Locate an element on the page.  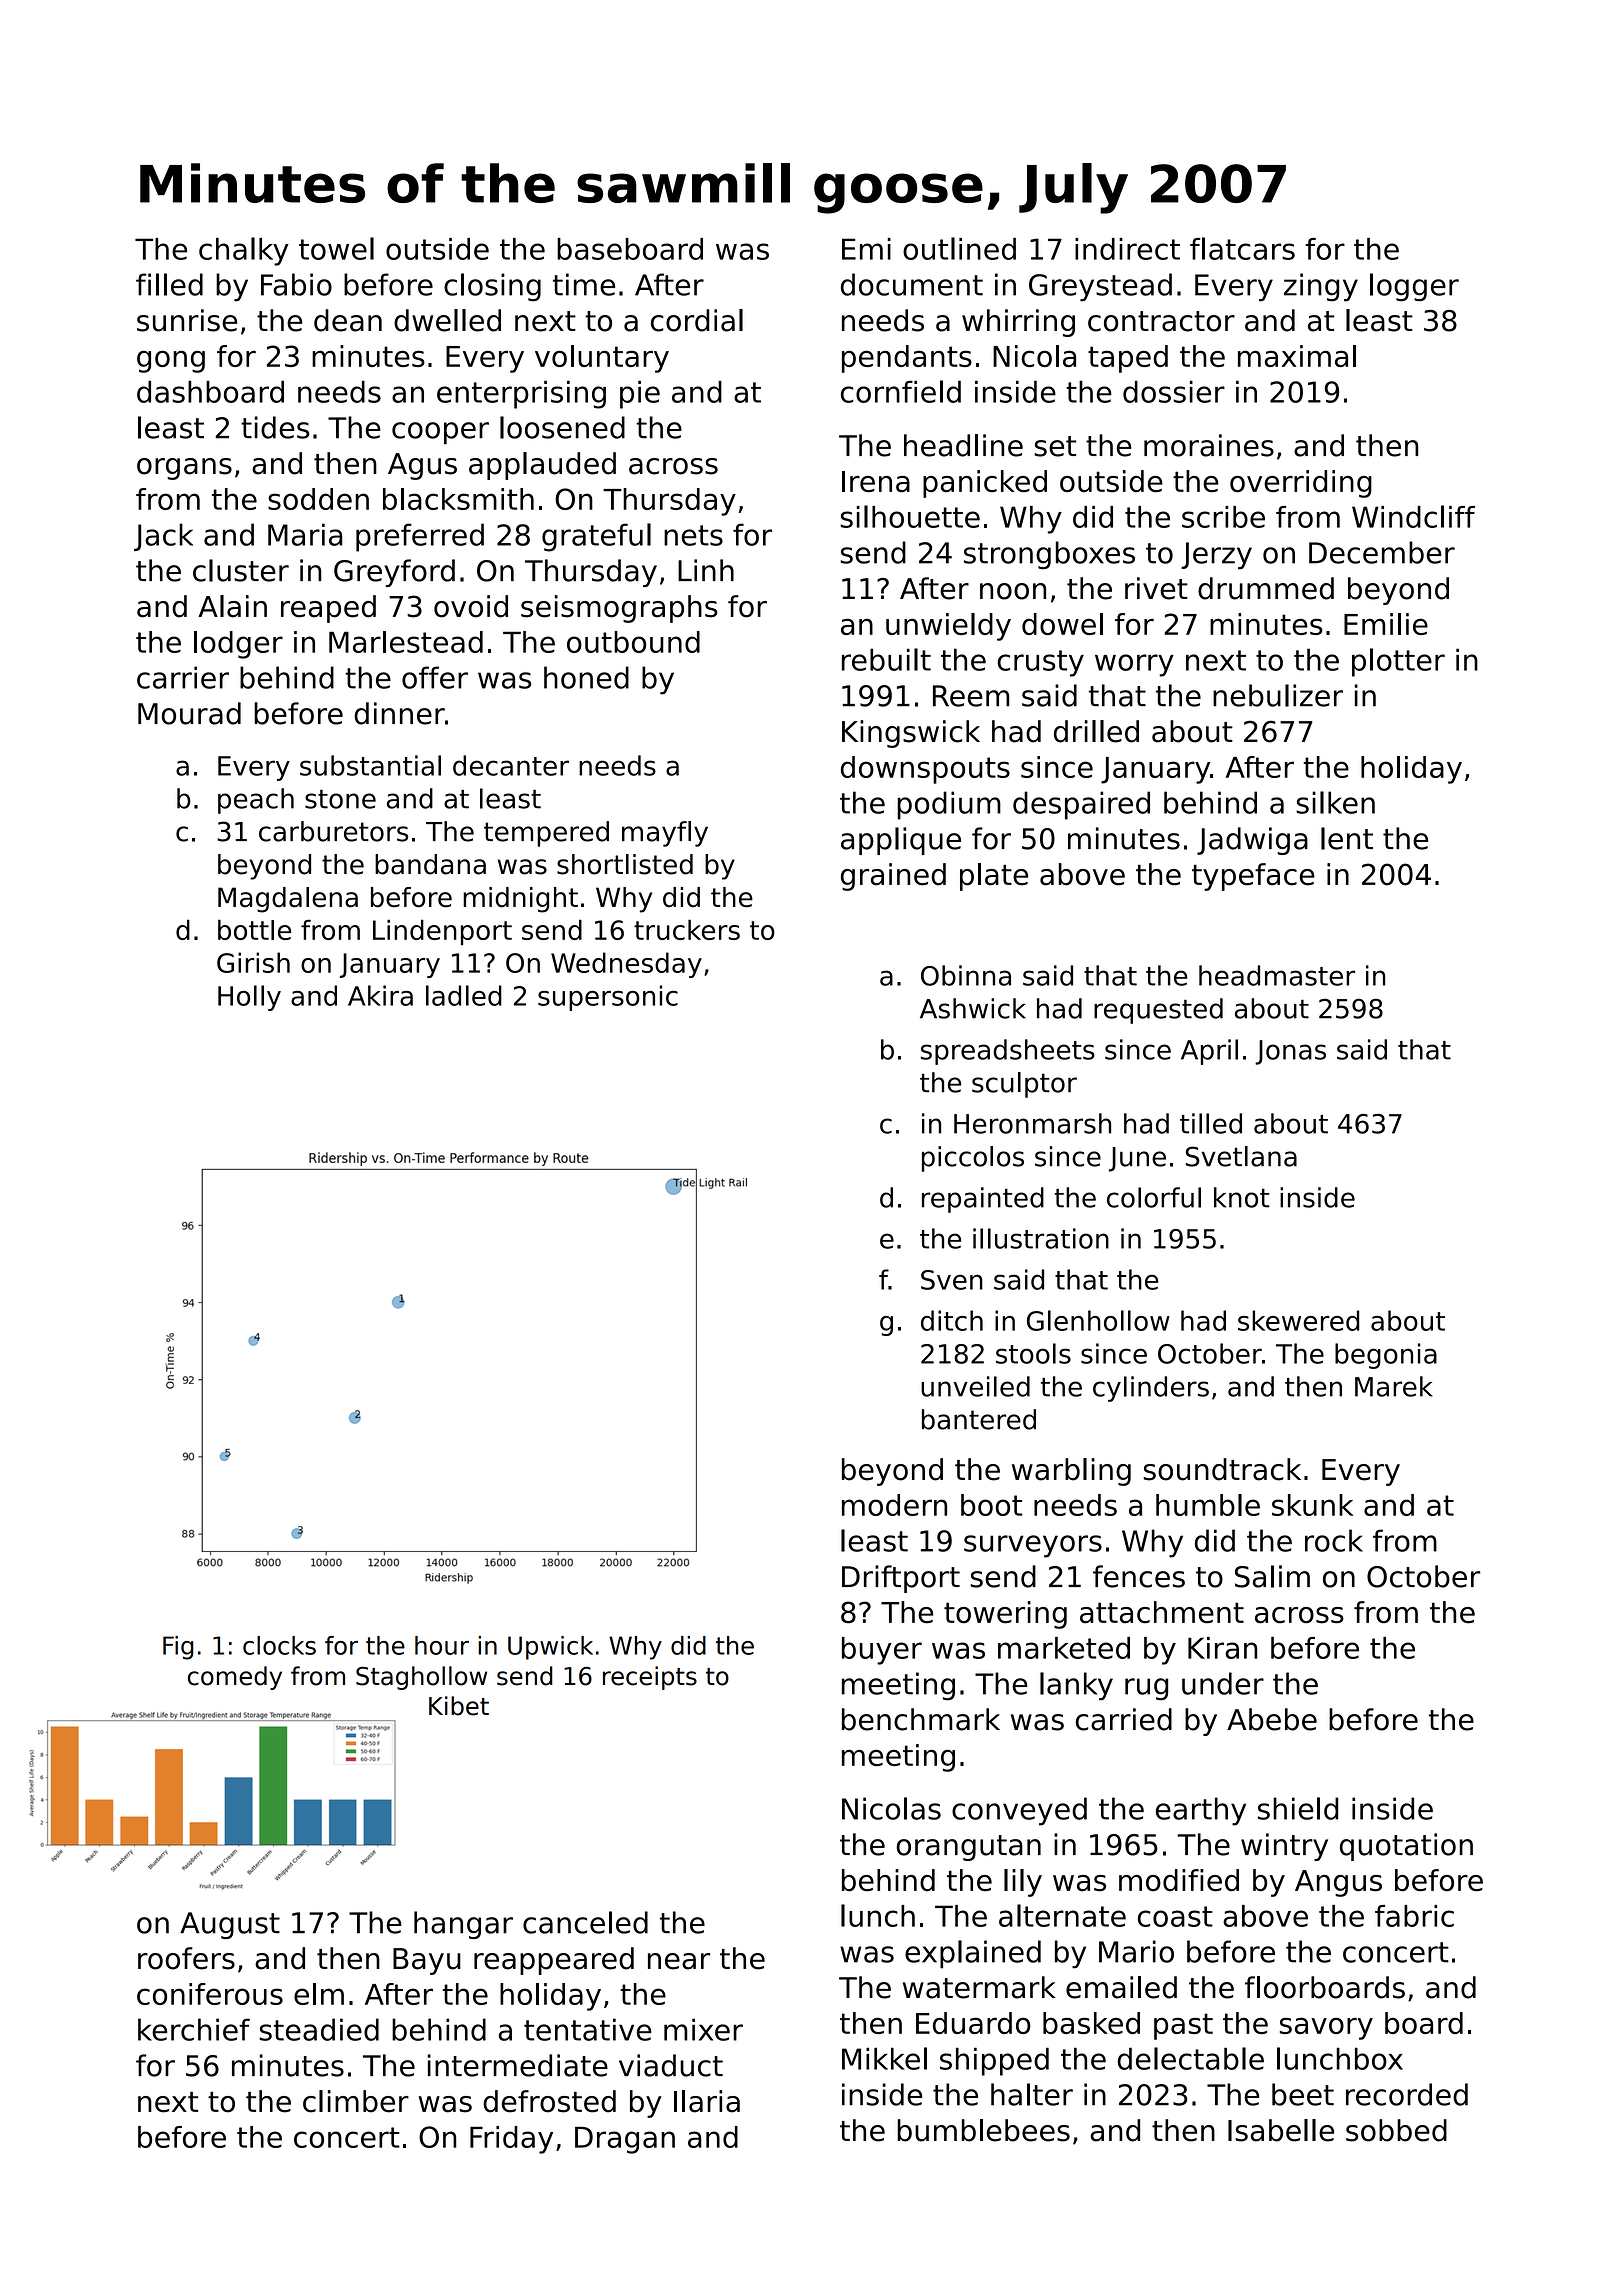
modern is located at coordinates (894, 1505).
